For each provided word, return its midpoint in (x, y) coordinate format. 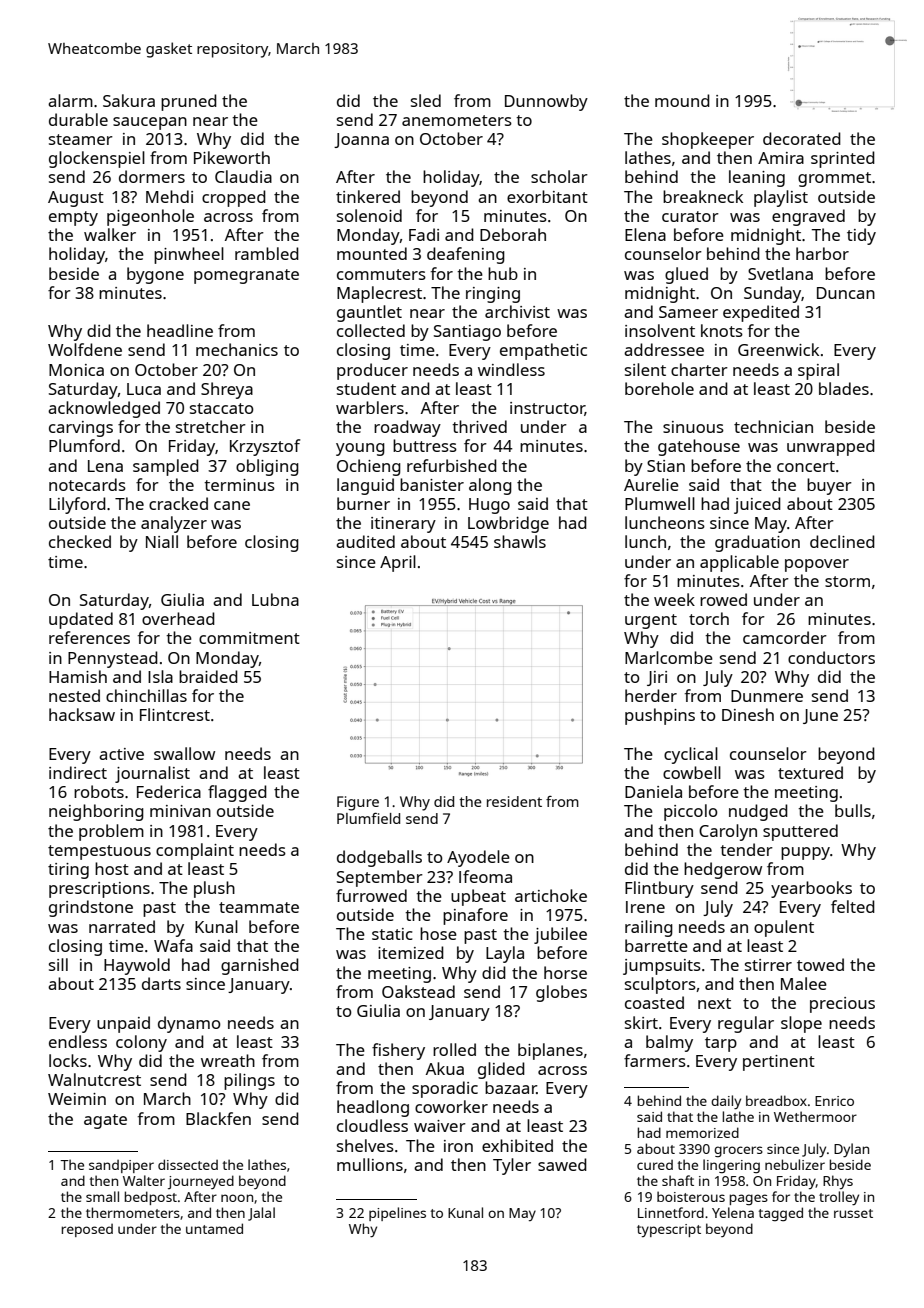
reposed (87, 1230)
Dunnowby (546, 102)
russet (853, 1213)
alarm (70, 100)
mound (682, 100)
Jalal (261, 1214)
